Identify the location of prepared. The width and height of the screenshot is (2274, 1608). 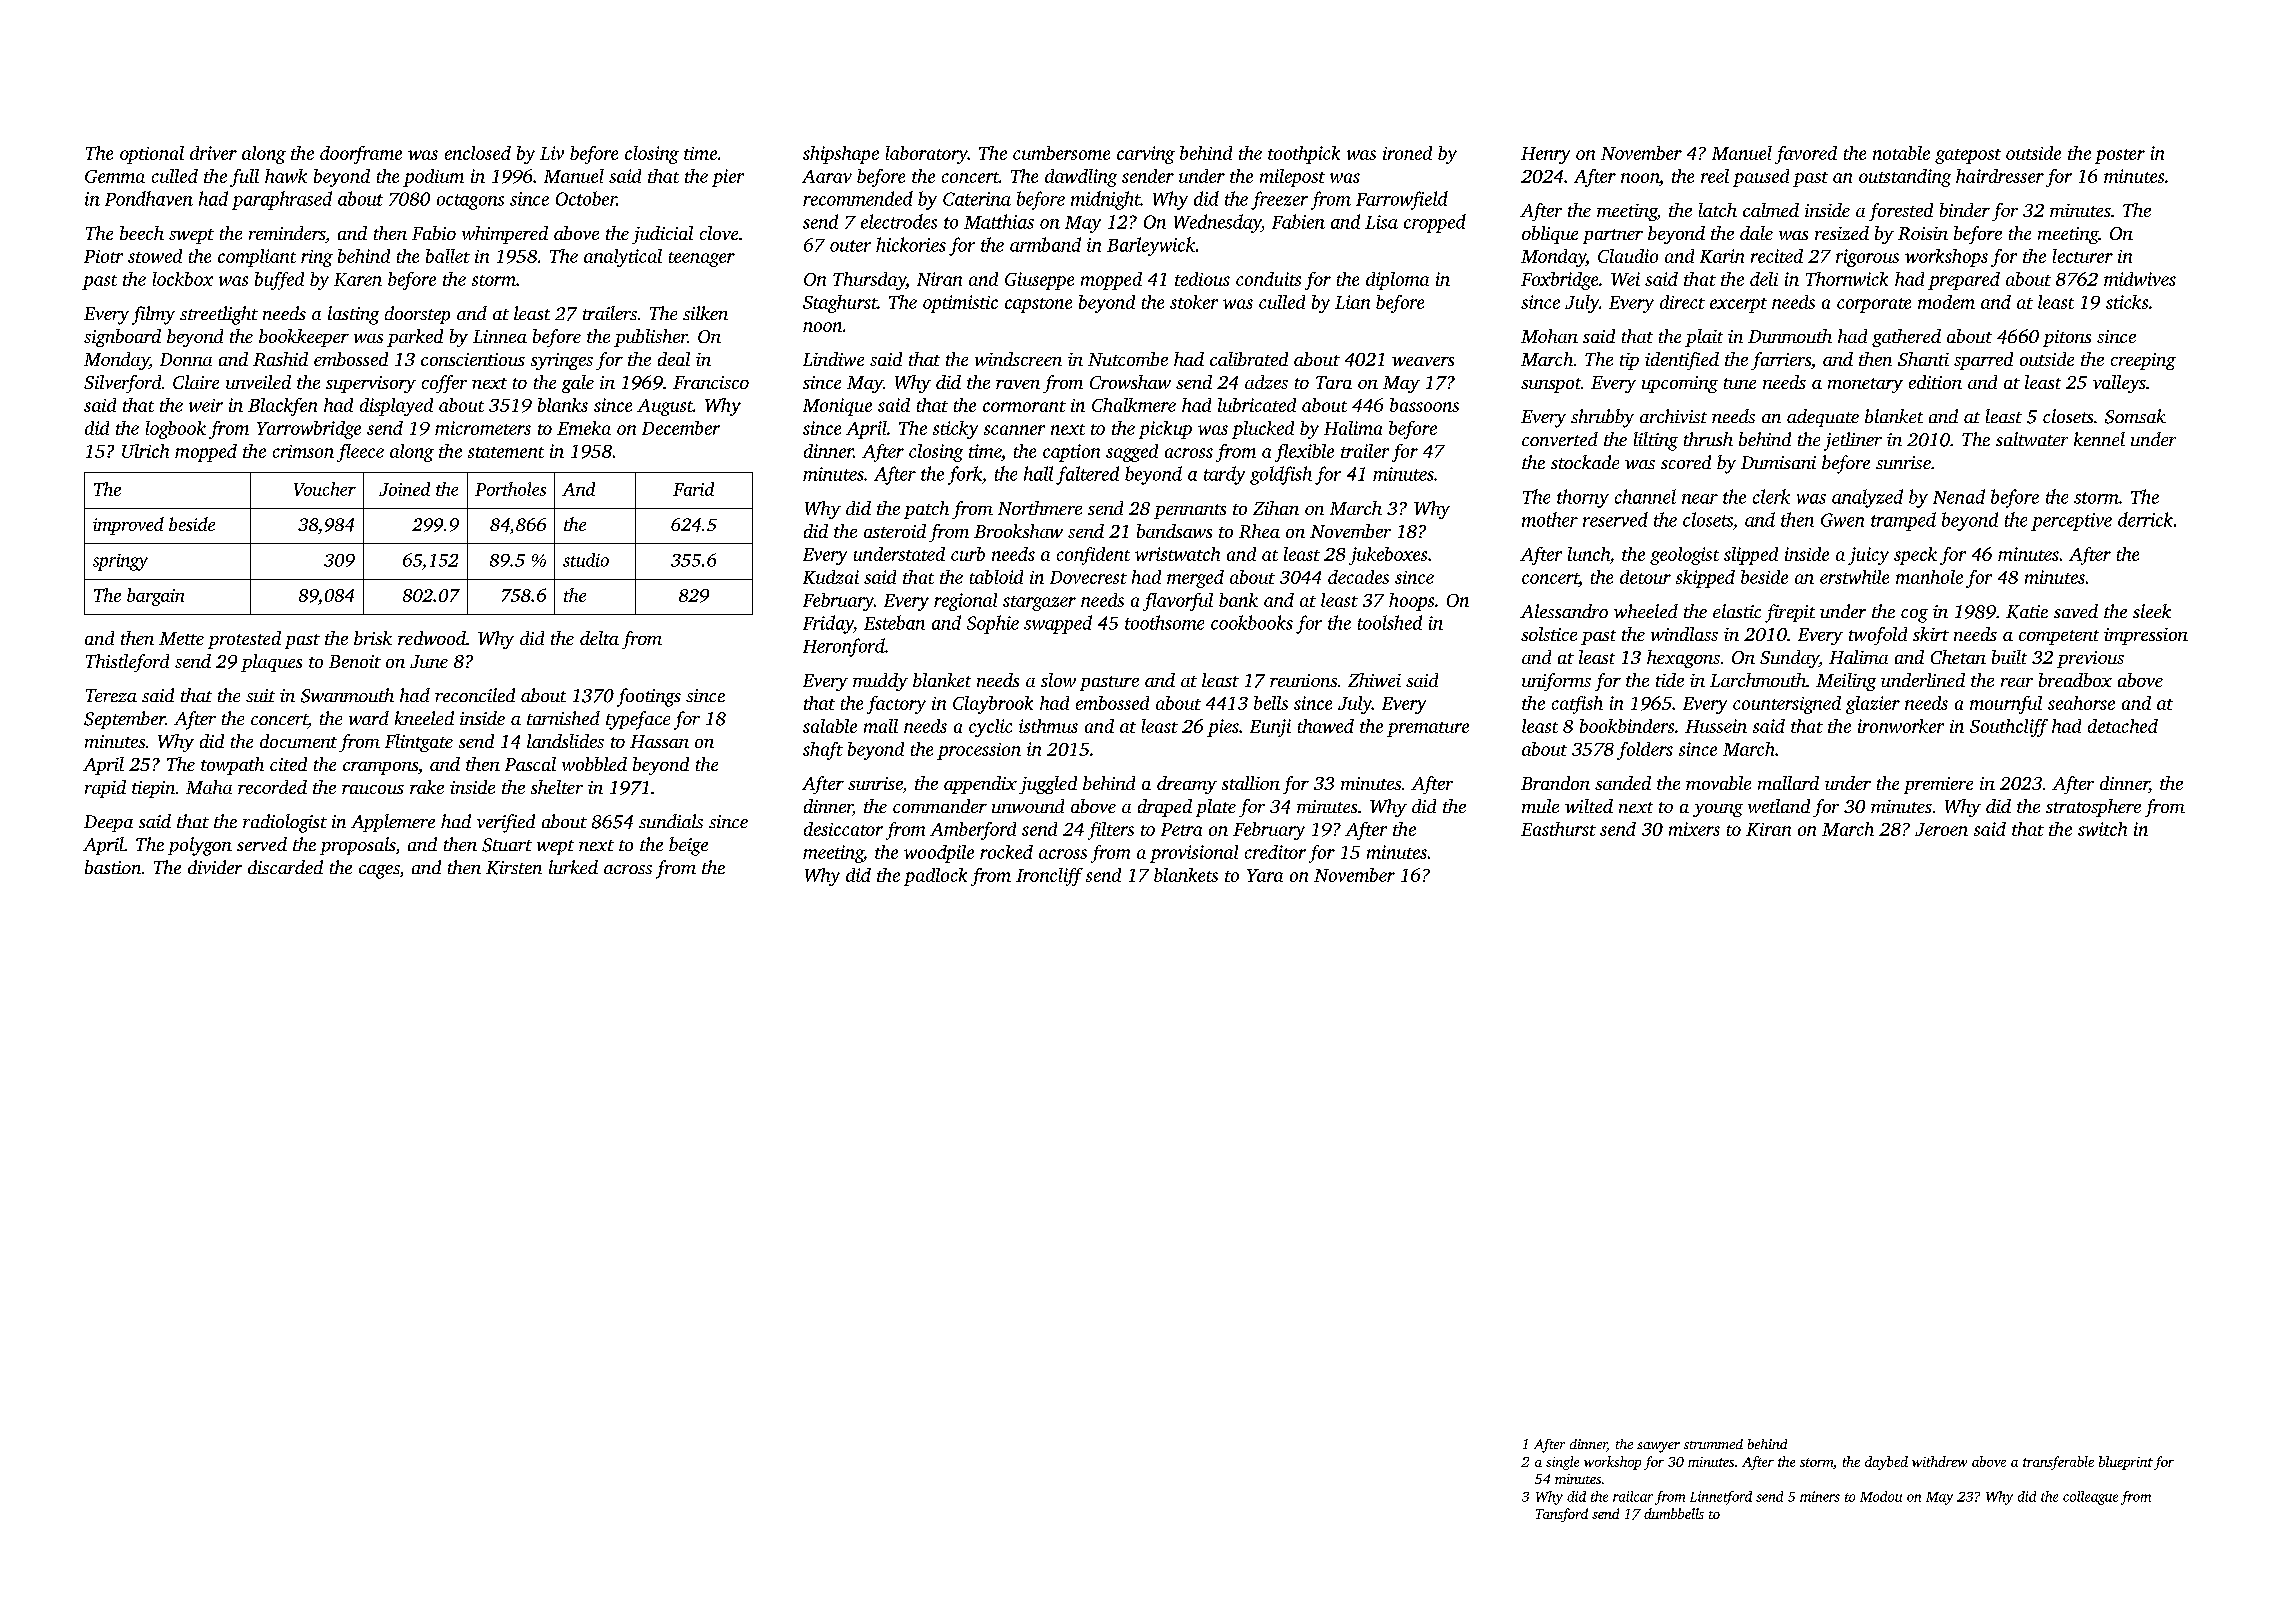
(1964, 281).
